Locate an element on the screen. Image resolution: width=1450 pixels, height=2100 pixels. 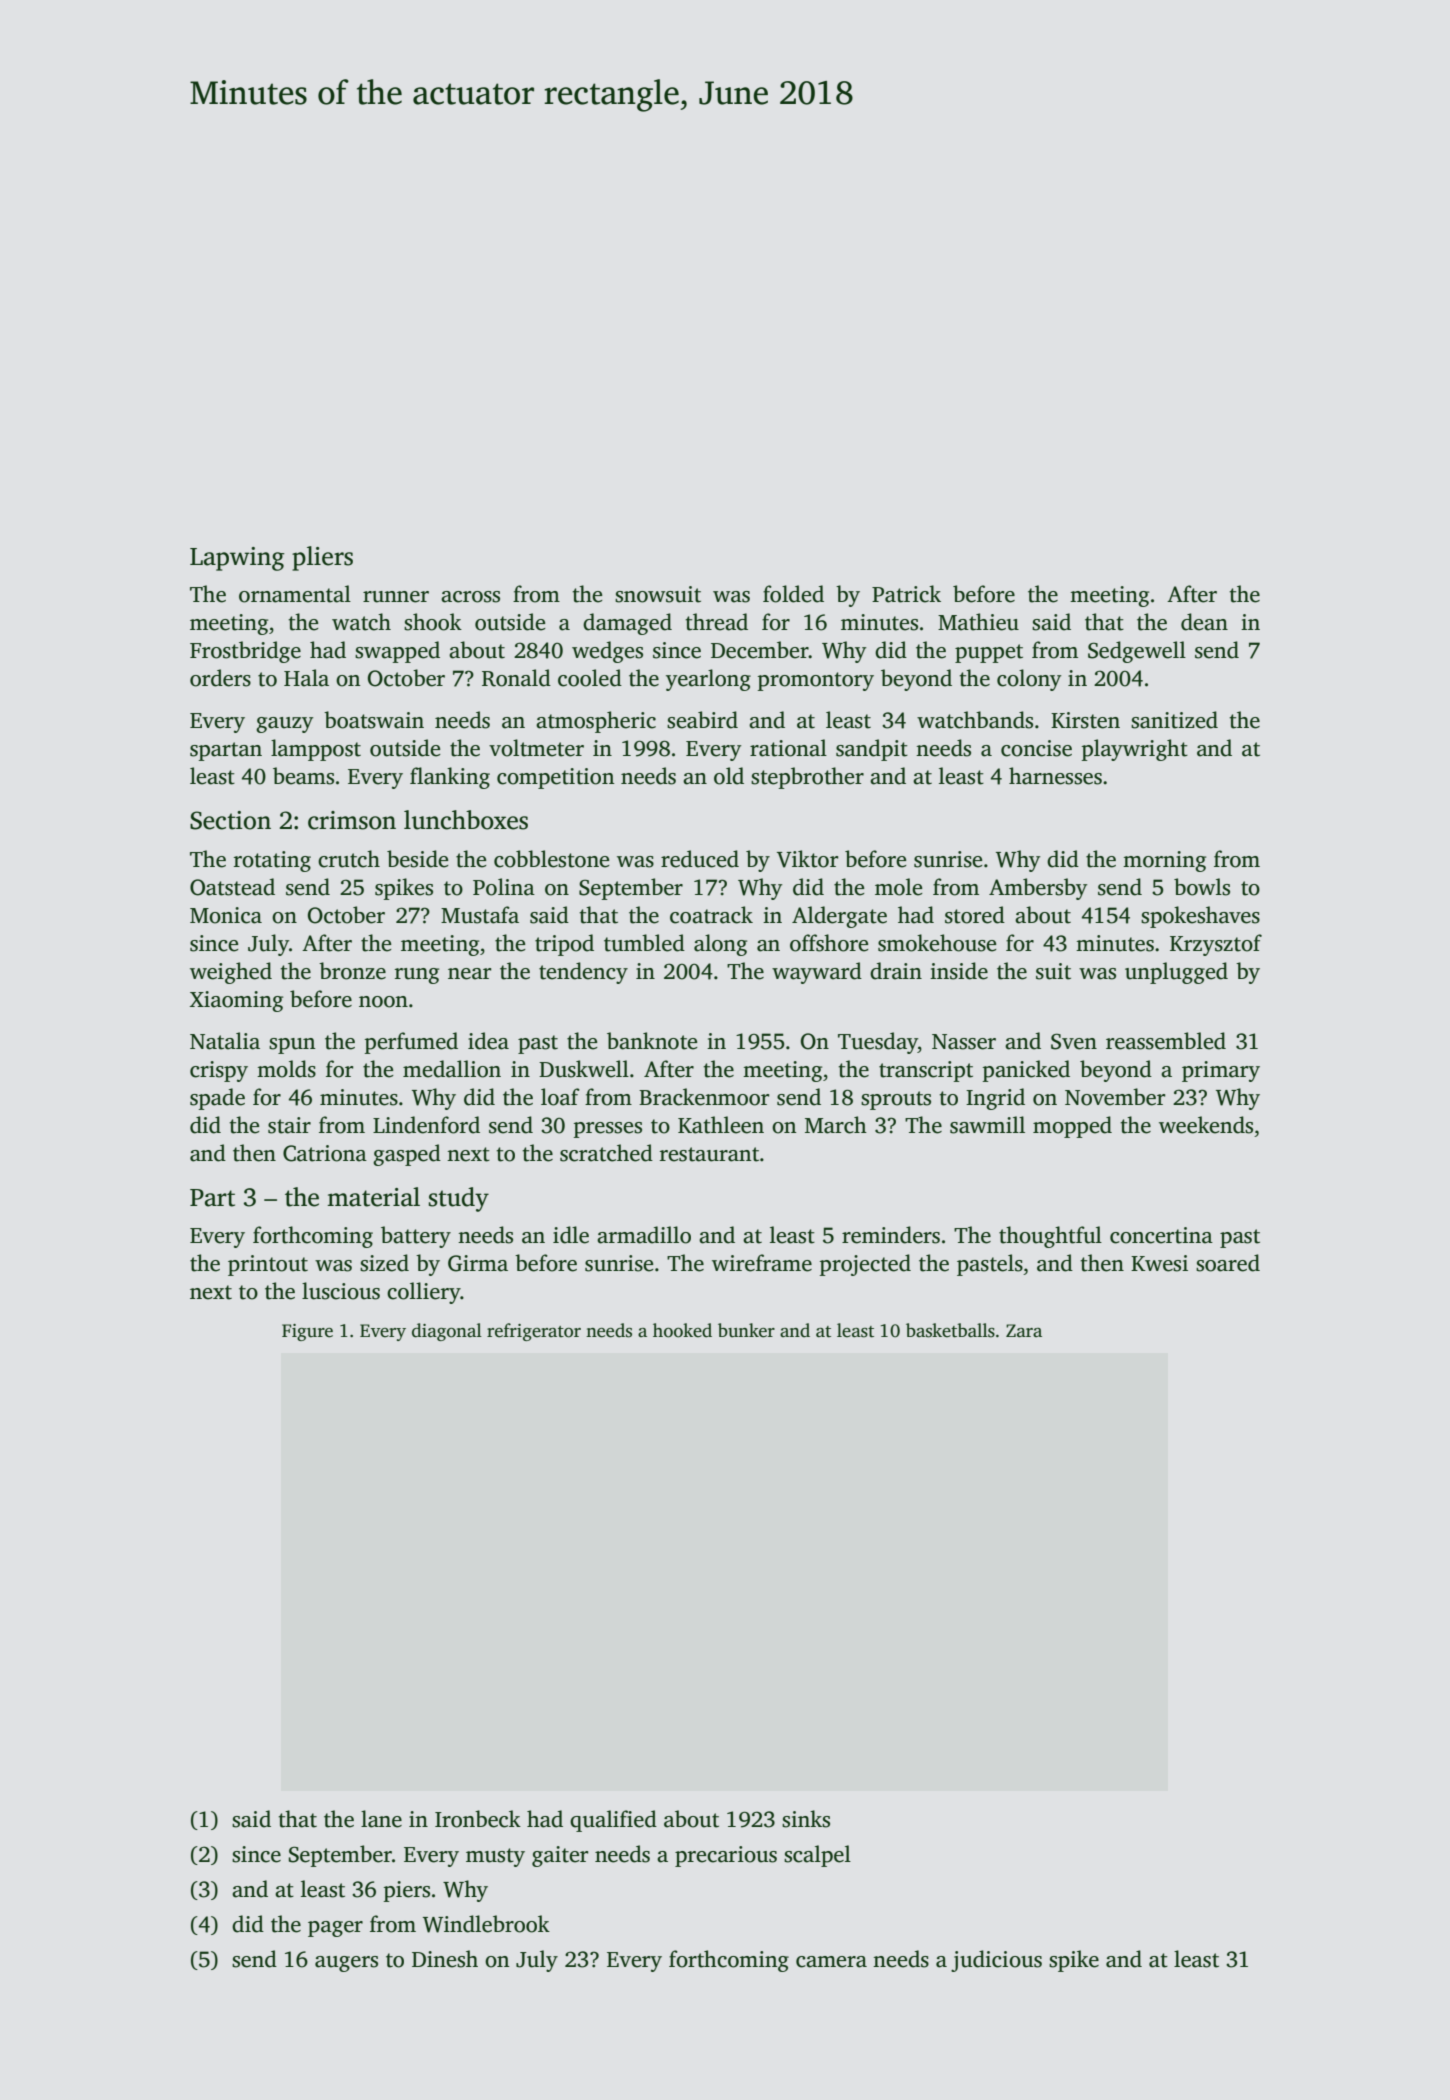
camera is located at coordinates (831, 1962).
